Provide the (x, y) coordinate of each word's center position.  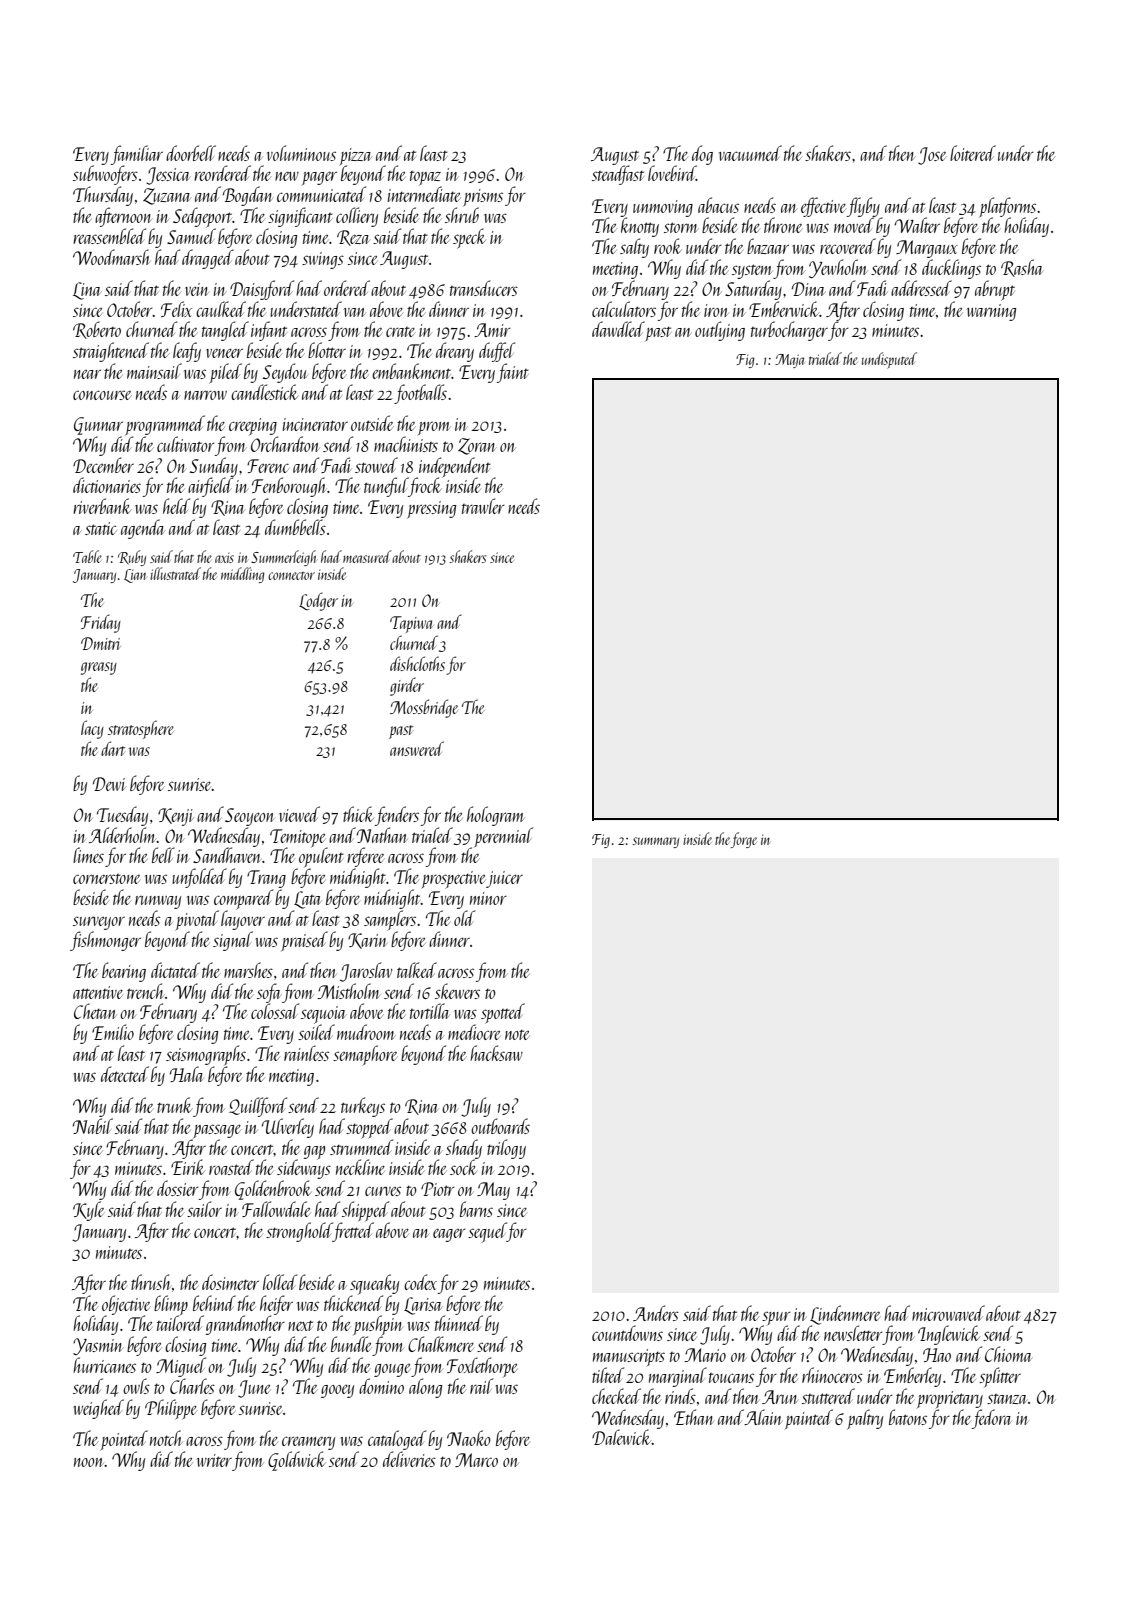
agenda (143, 529)
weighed (99, 1409)
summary (655, 842)
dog (702, 155)
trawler (483, 506)
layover (243, 920)
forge (744, 840)
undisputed (889, 360)
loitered (973, 153)
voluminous (301, 153)
